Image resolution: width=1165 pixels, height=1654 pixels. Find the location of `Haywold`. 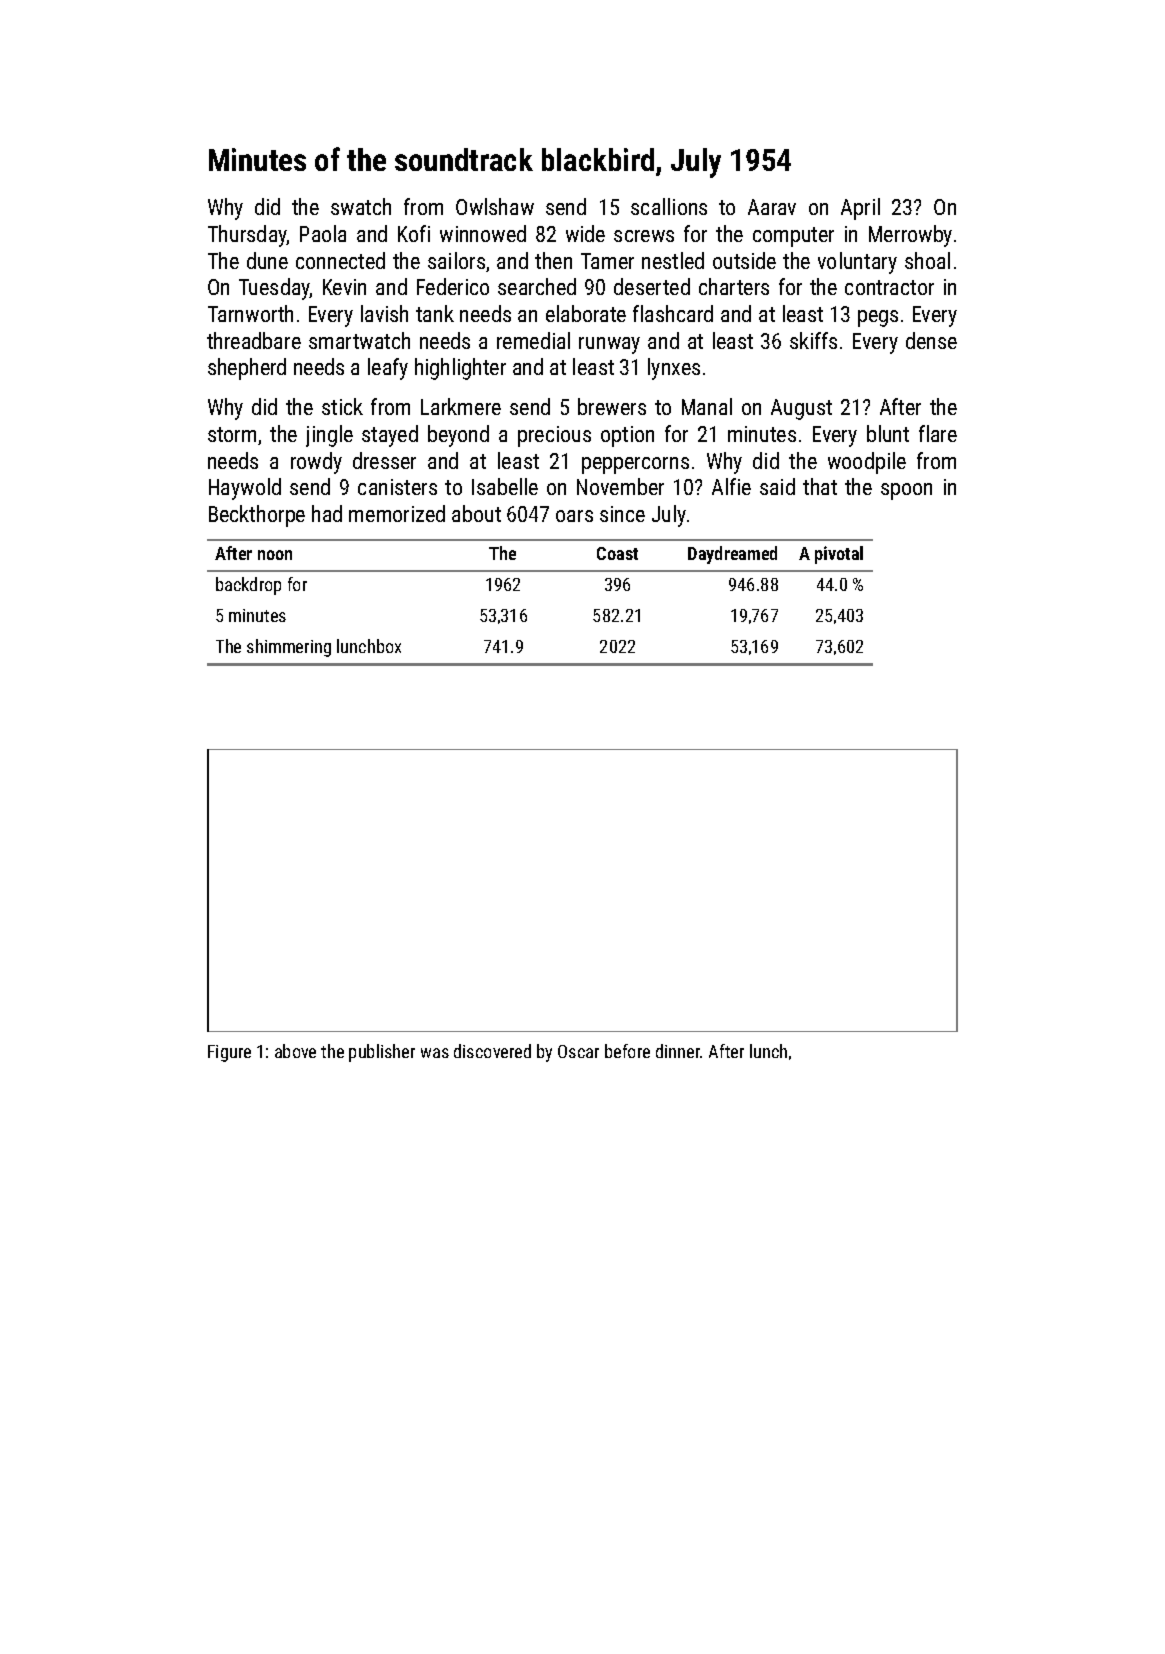

Haywold is located at coordinates (245, 489).
